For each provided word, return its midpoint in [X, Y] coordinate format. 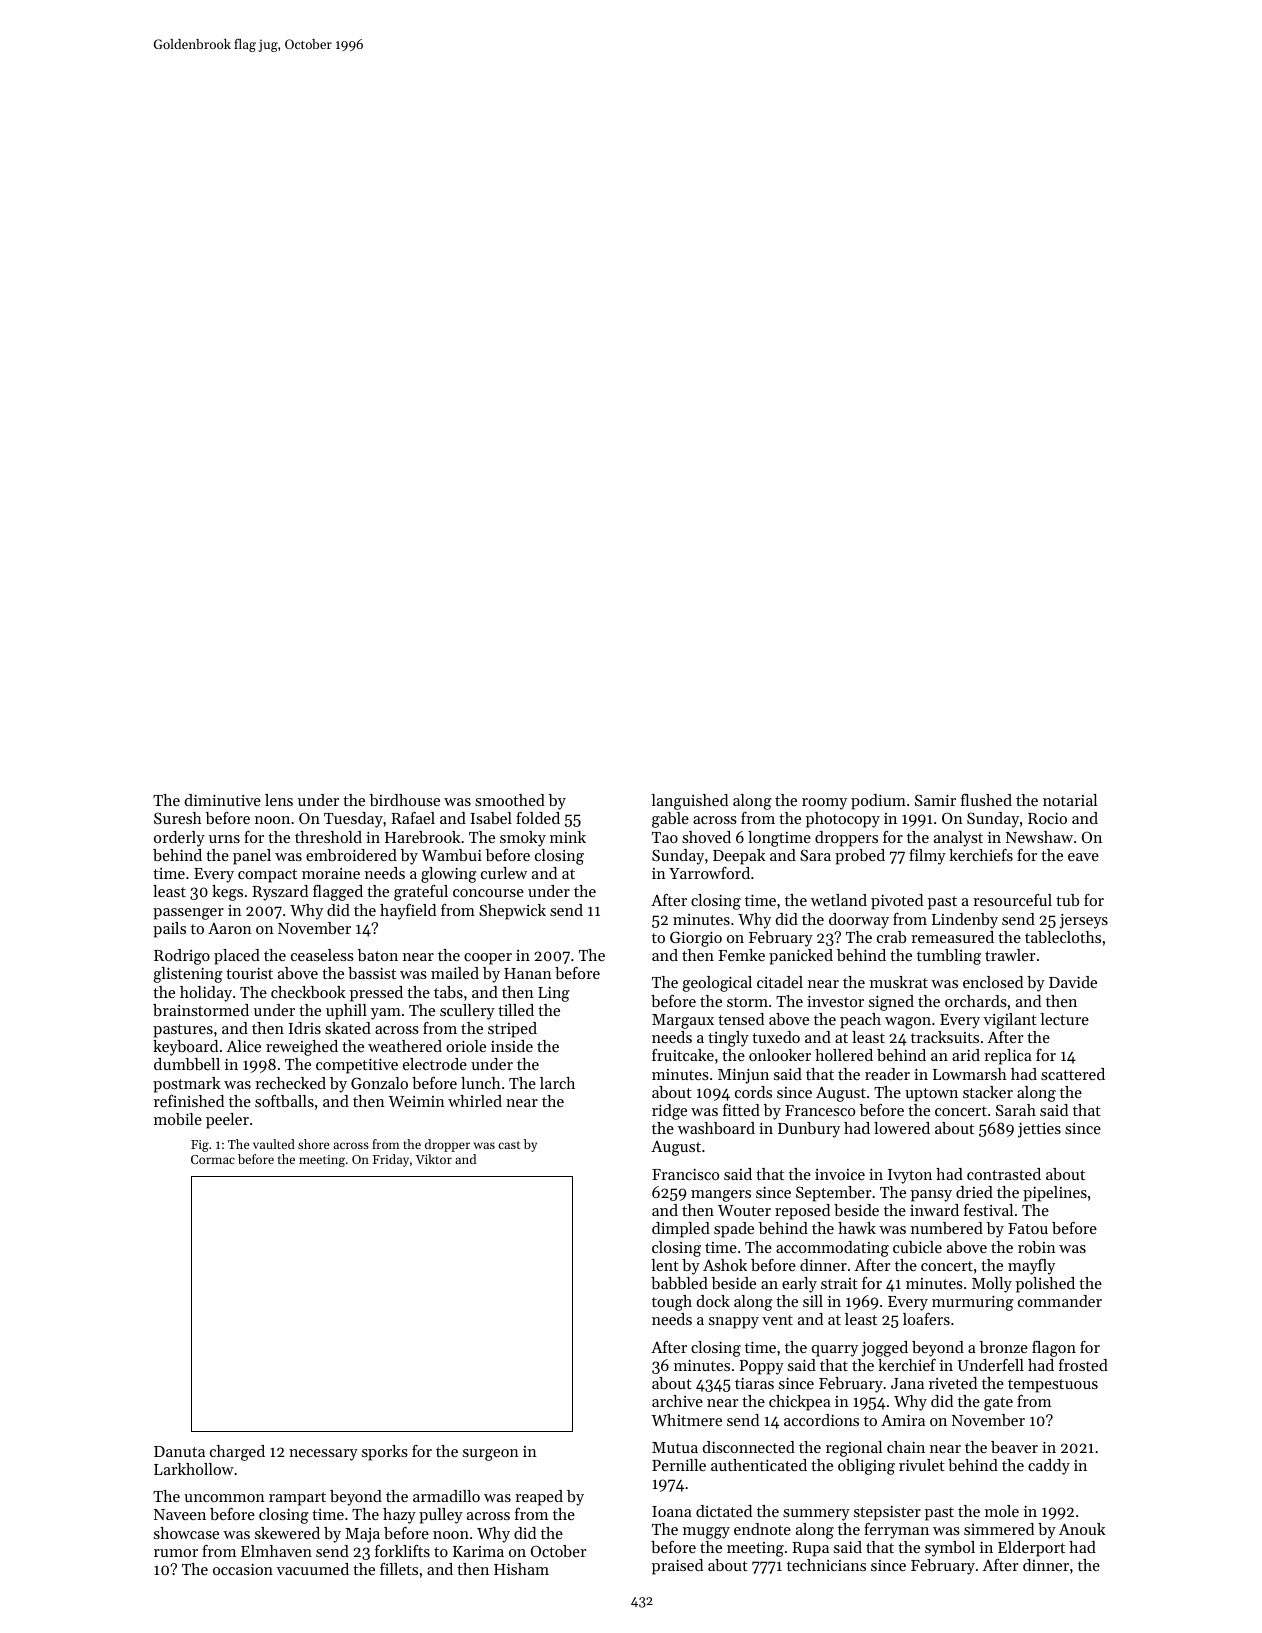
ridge [669, 1112]
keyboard [185, 1048]
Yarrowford [709, 873]
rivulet [922, 1465]
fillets [399, 1569]
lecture [1064, 1019]
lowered [902, 1128]
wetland [839, 900]
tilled [516, 1010]
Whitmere [686, 1420]
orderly [179, 839]
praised [677, 1567]
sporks [385, 1453]
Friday [391, 1160]
